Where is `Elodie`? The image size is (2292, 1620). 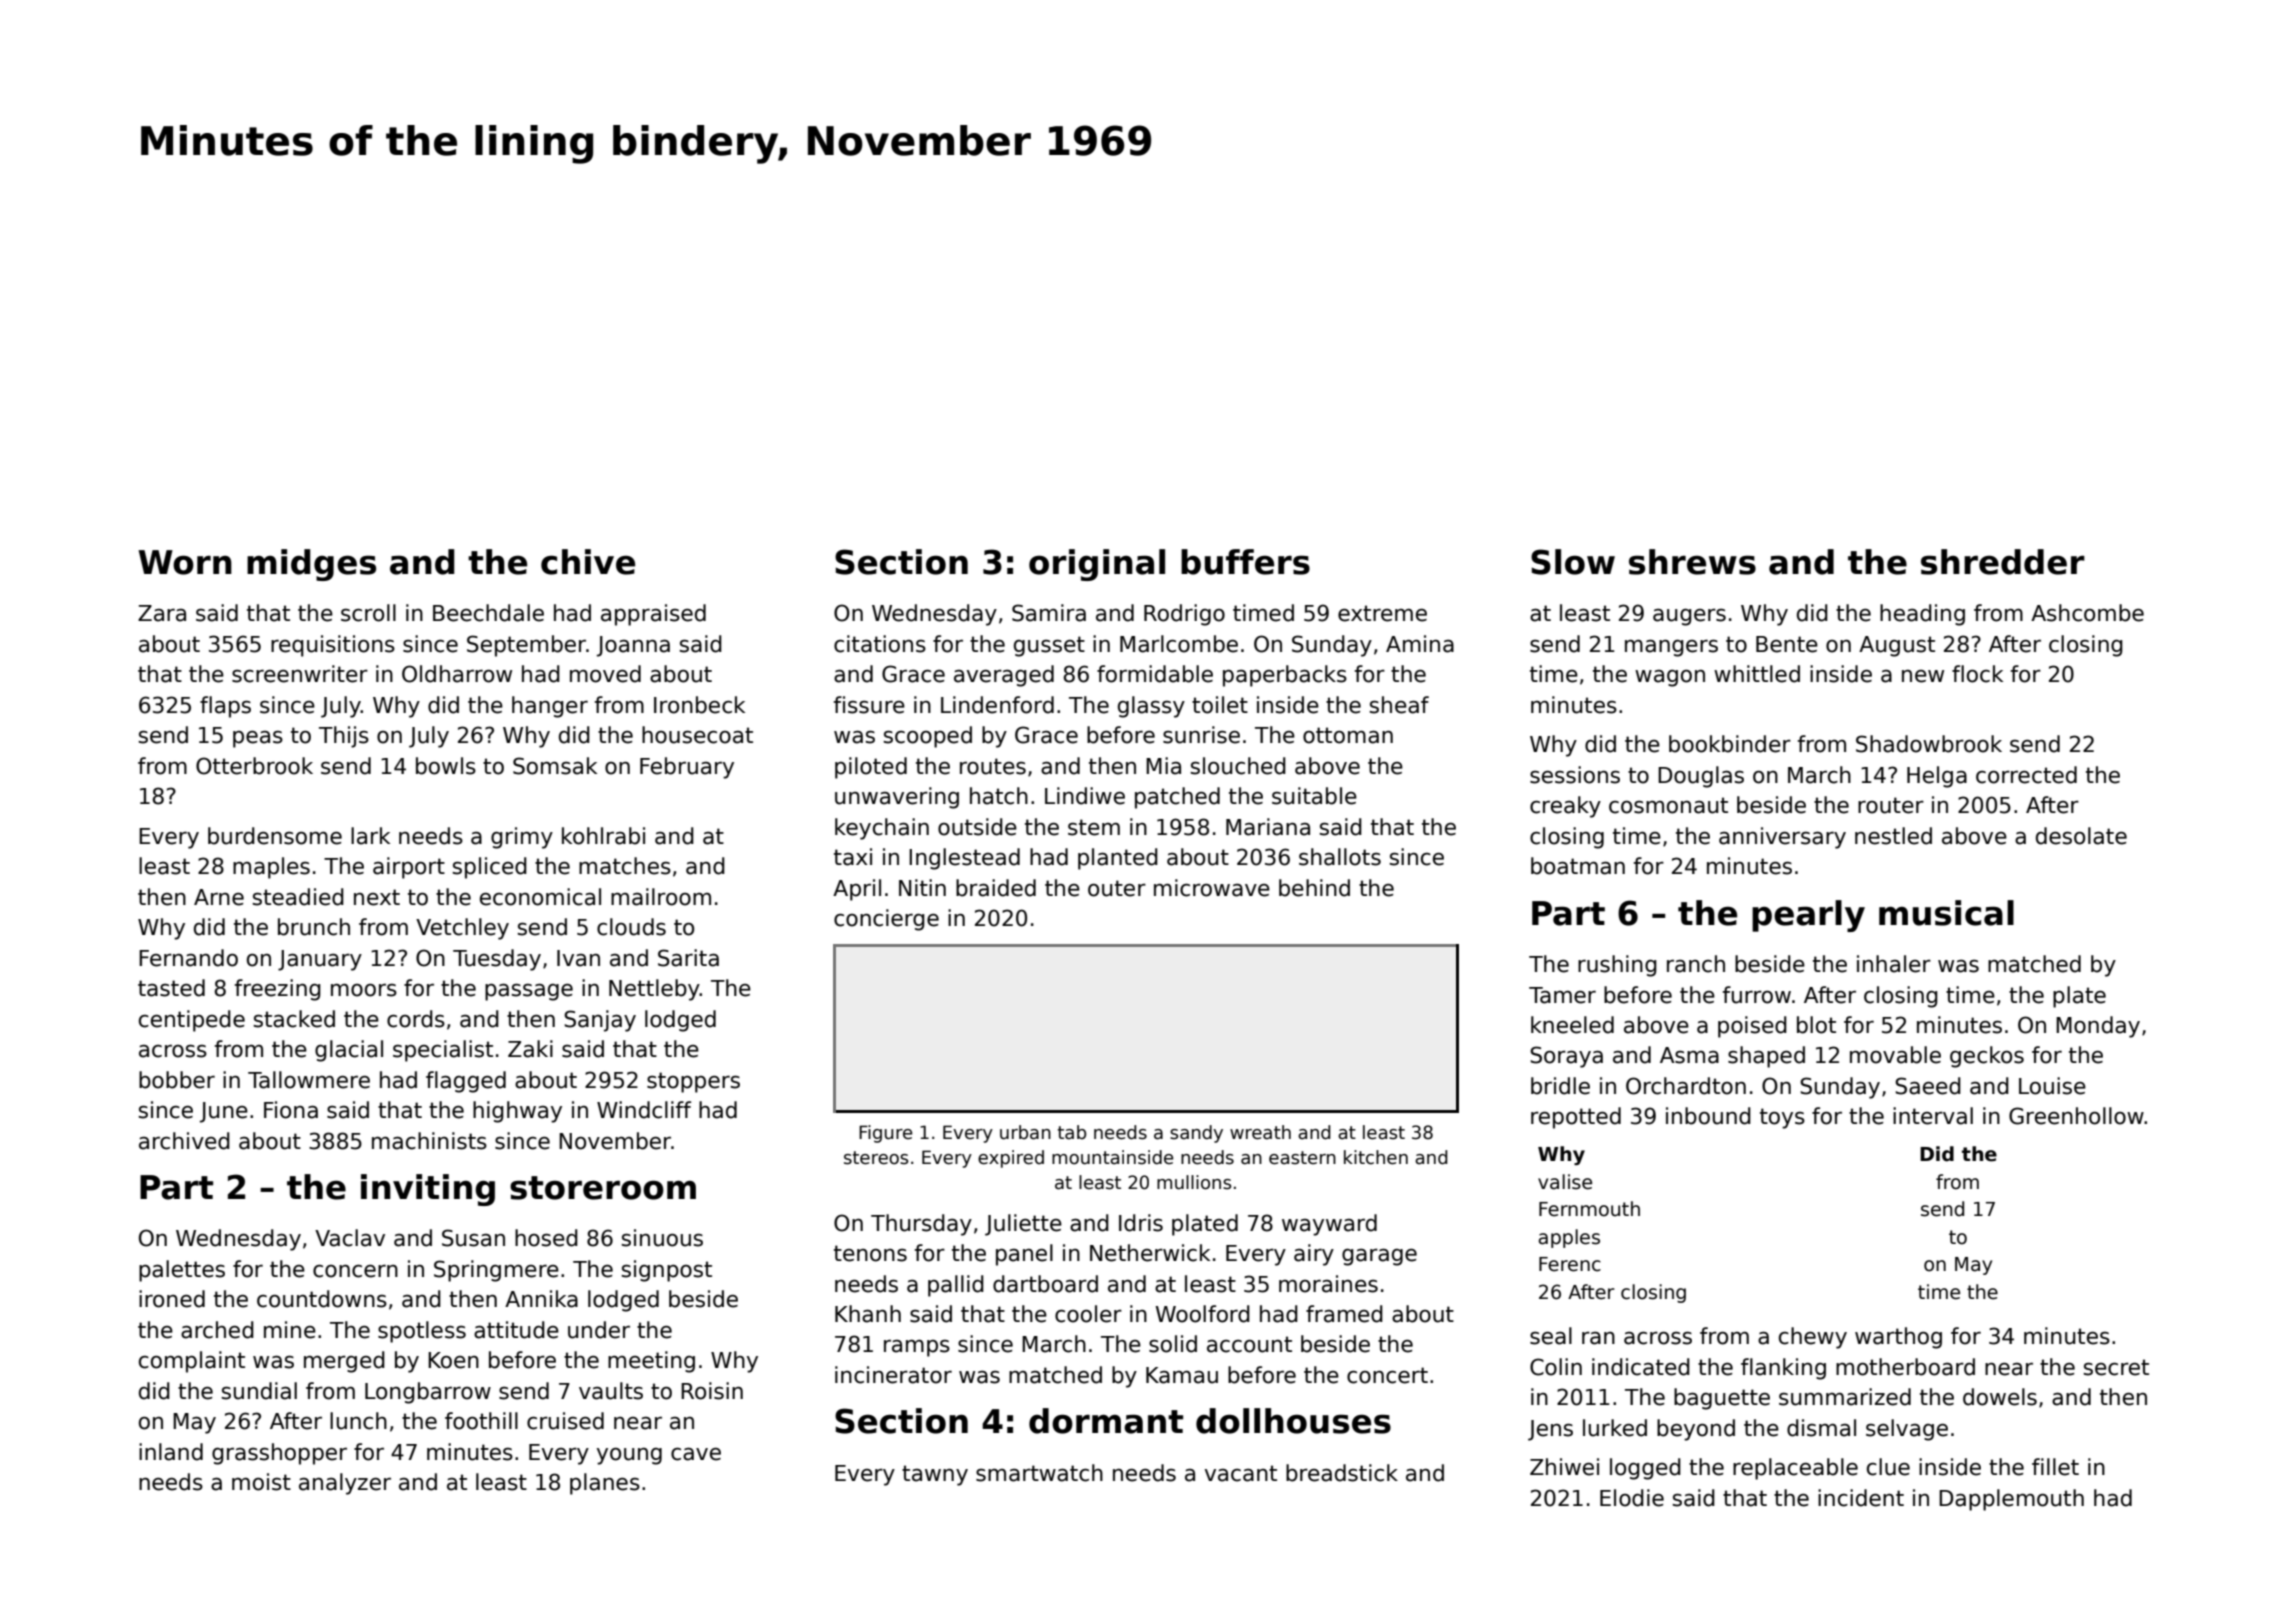 Elodie is located at coordinates (1632, 1498).
